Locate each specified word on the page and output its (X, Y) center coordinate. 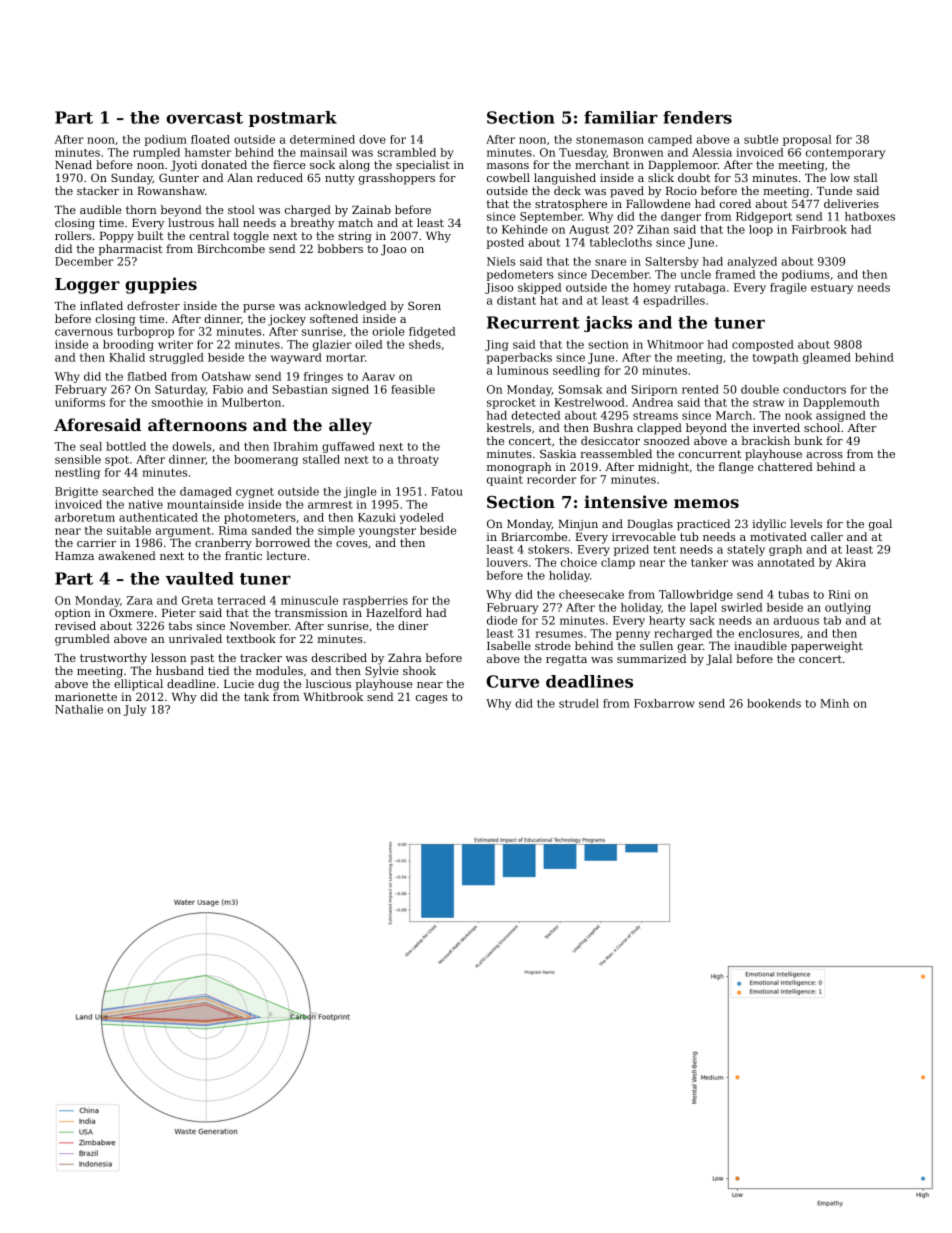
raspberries (375, 601)
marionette (86, 697)
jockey (287, 320)
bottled (126, 446)
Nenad (73, 164)
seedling (576, 371)
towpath (775, 358)
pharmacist (130, 250)
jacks (608, 324)
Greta (197, 600)
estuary (832, 289)
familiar (621, 117)
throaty (418, 460)
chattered (785, 466)
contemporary (845, 154)
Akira (851, 562)
